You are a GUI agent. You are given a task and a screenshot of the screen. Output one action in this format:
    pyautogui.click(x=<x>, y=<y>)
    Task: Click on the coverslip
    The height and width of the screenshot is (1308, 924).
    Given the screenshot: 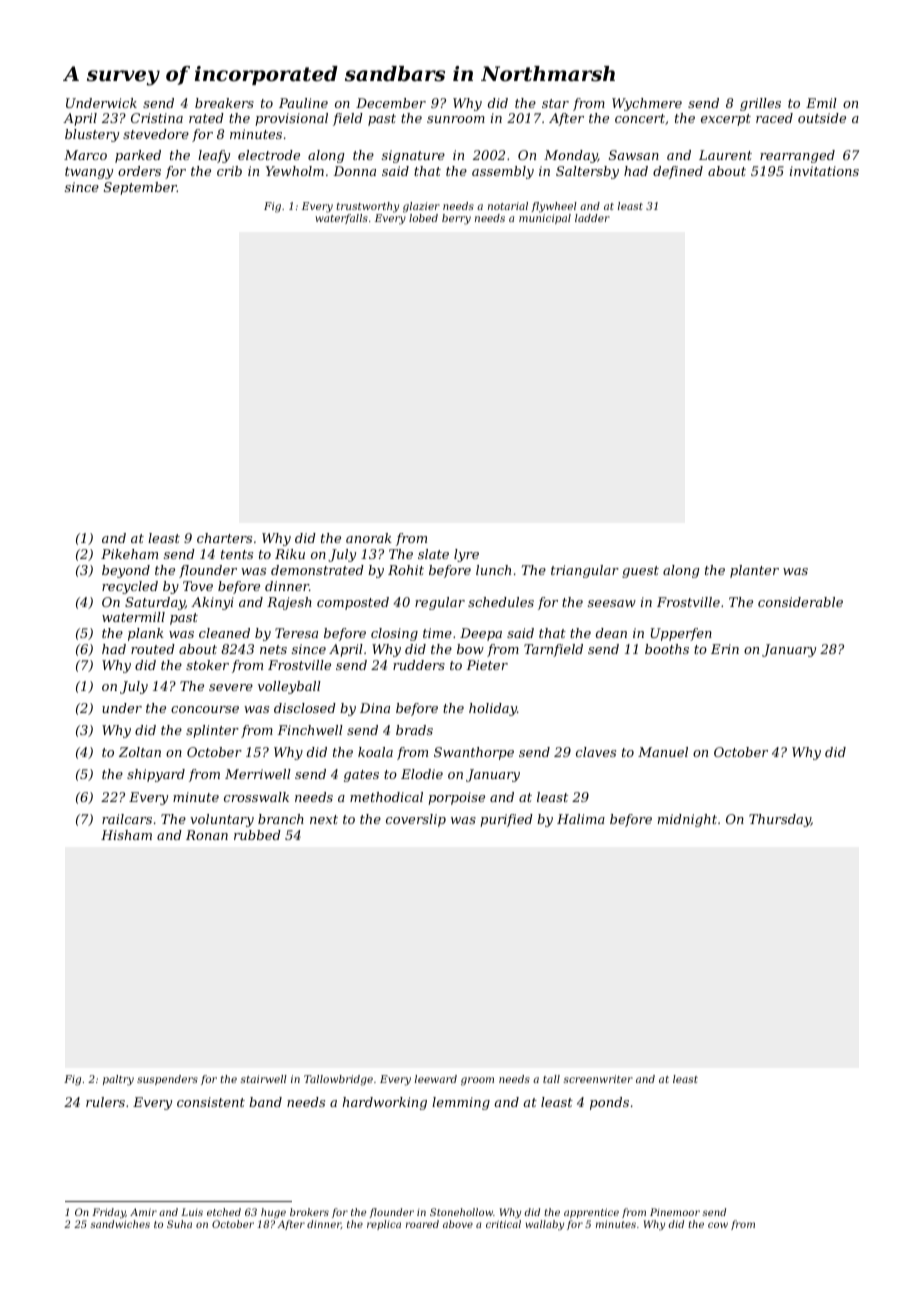 What is the action you would take?
    pyautogui.click(x=416, y=820)
